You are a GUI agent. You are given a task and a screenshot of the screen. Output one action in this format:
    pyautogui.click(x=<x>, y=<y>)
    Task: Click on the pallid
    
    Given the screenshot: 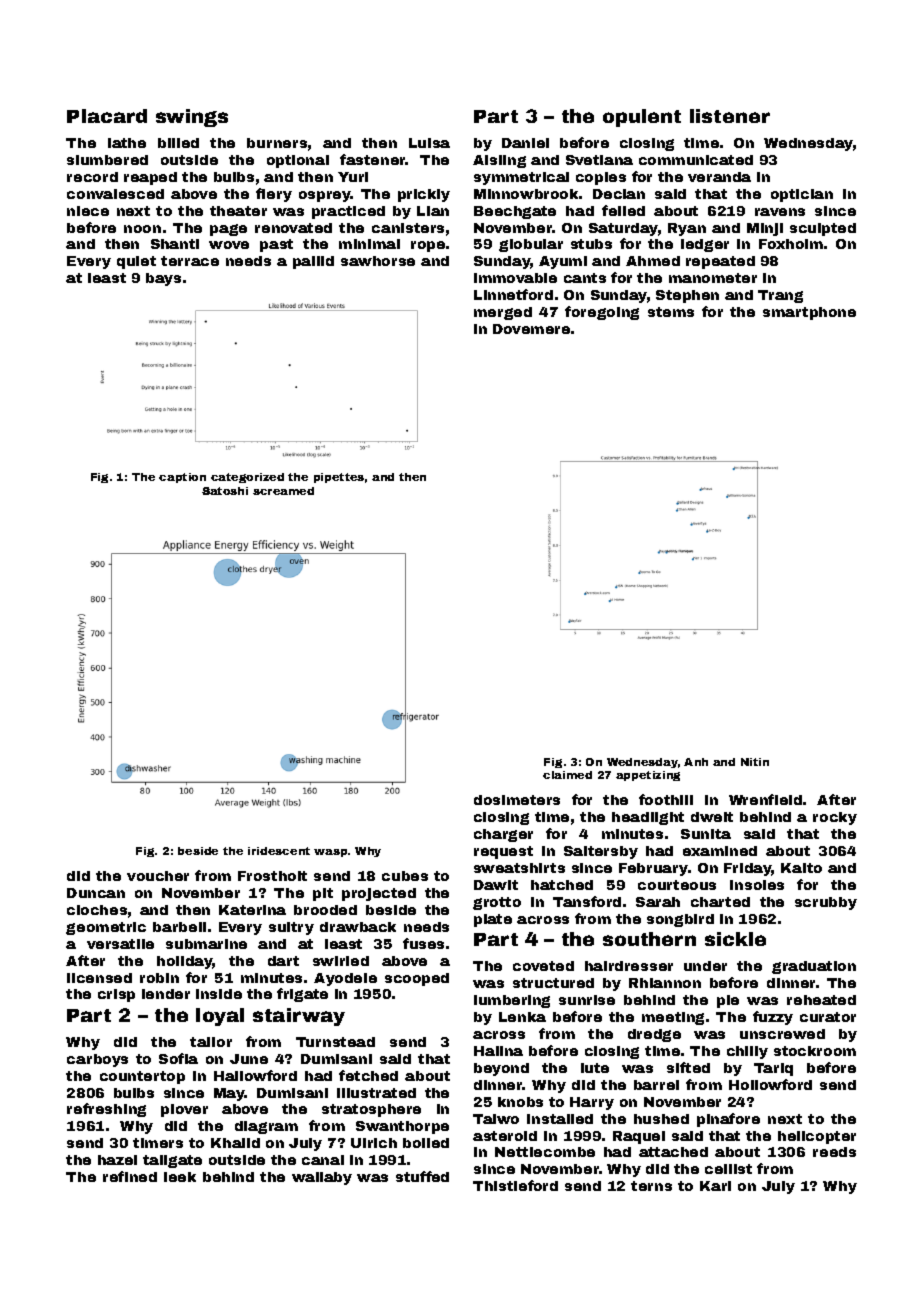 What is the action you would take?
    pyautogui.click(x=313, y=262)
